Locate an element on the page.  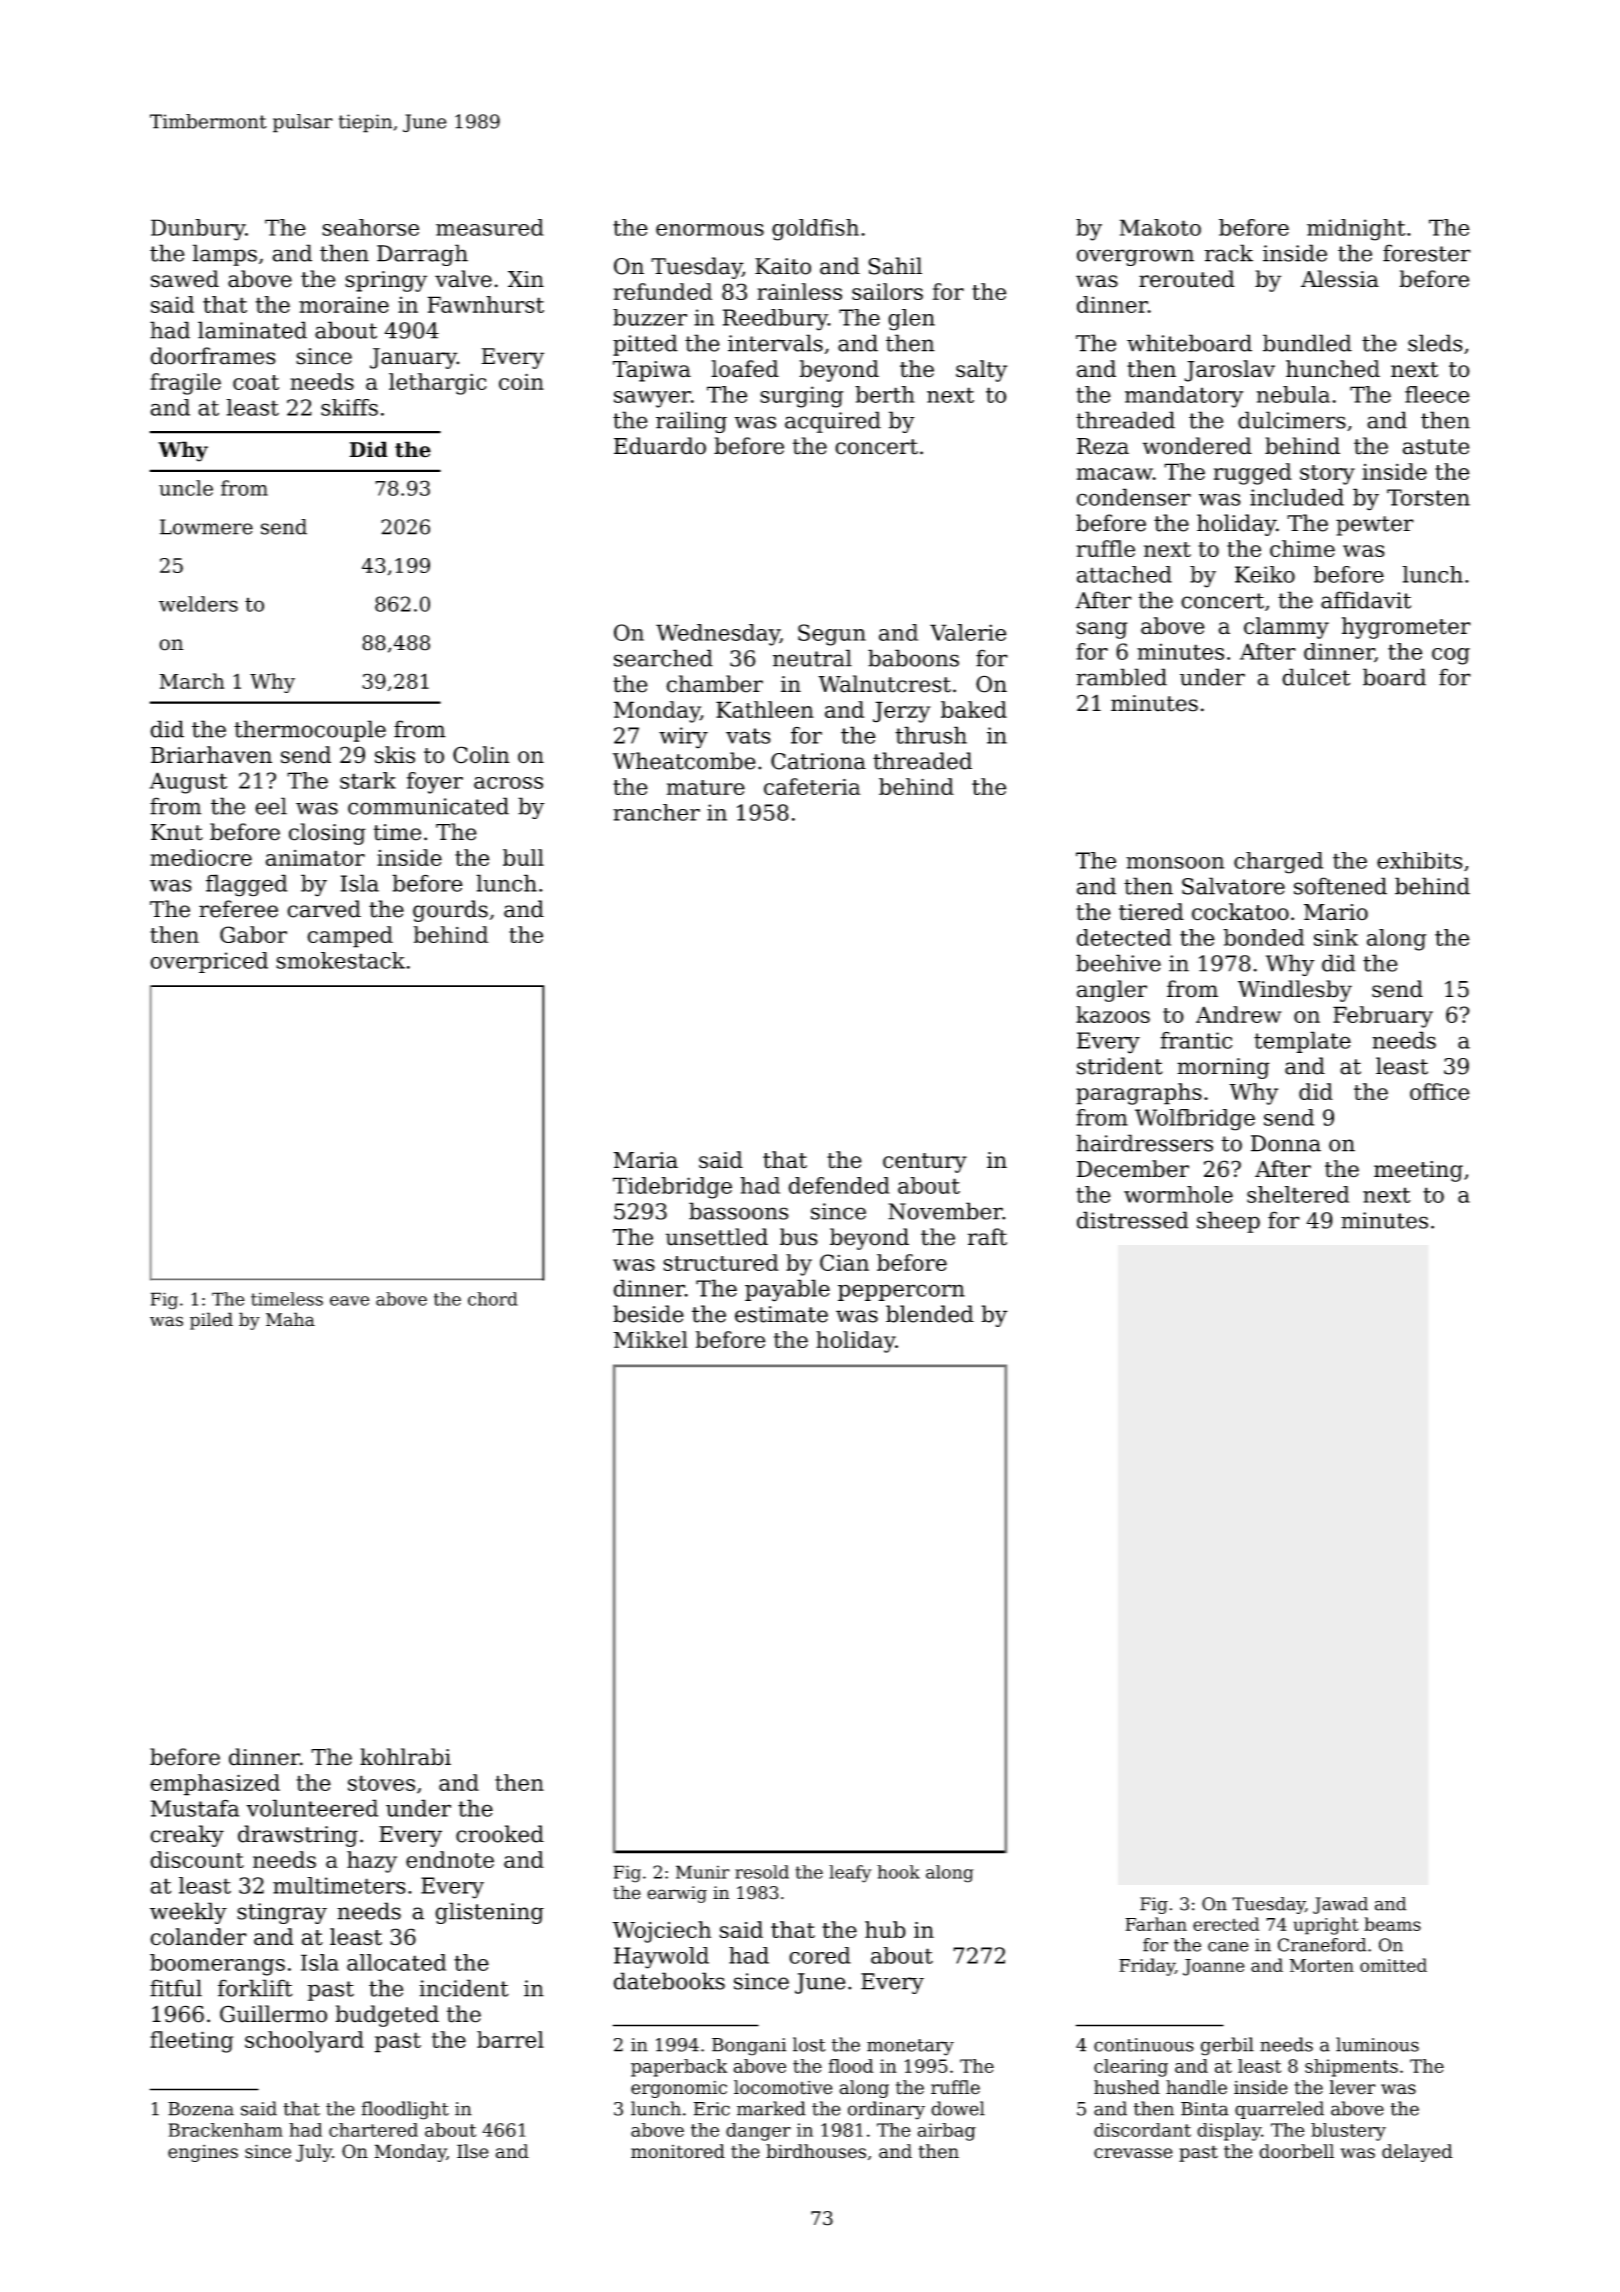
ordinary is located at coordinates (886, 2110).
